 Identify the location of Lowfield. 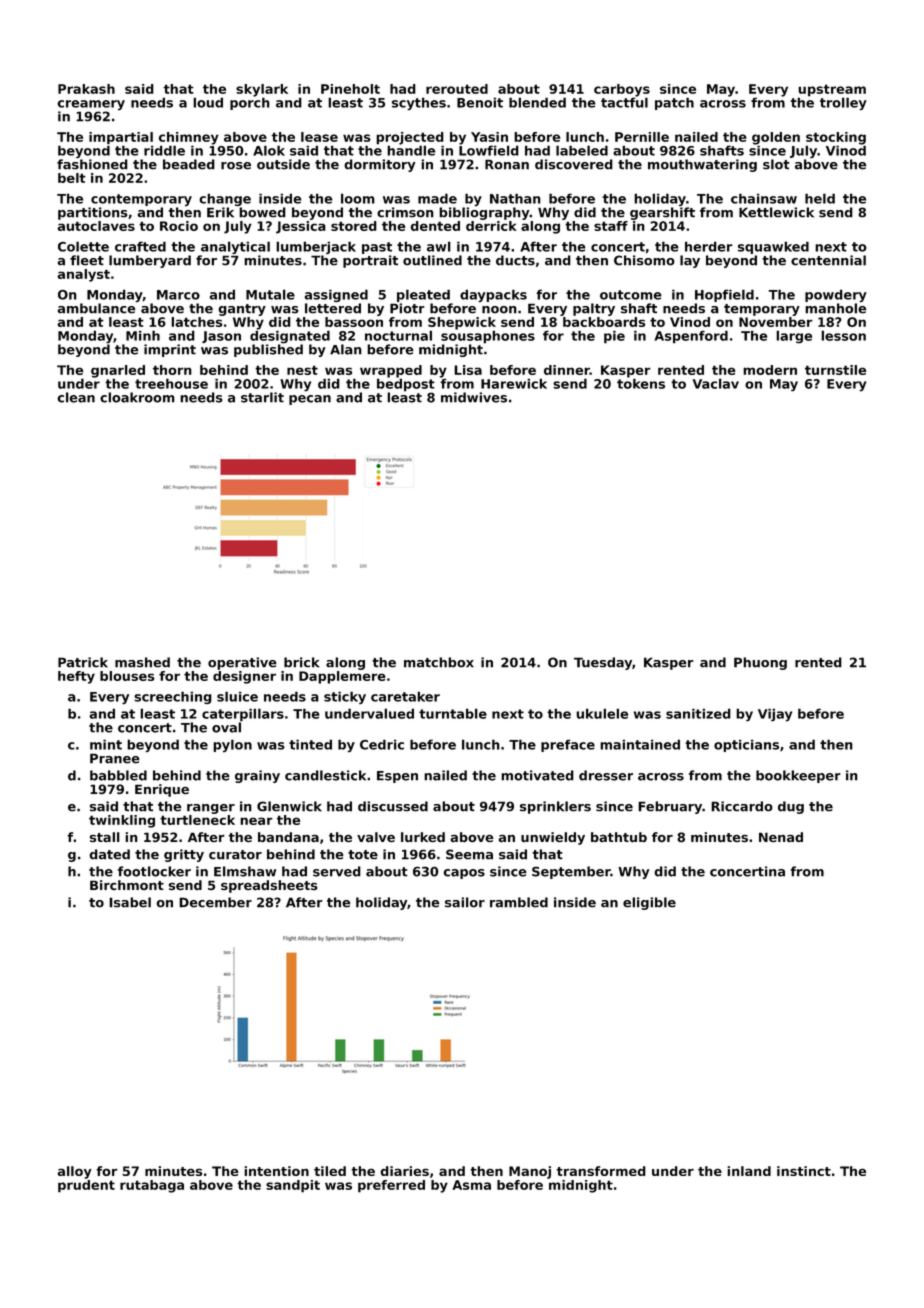
(489, 150).
